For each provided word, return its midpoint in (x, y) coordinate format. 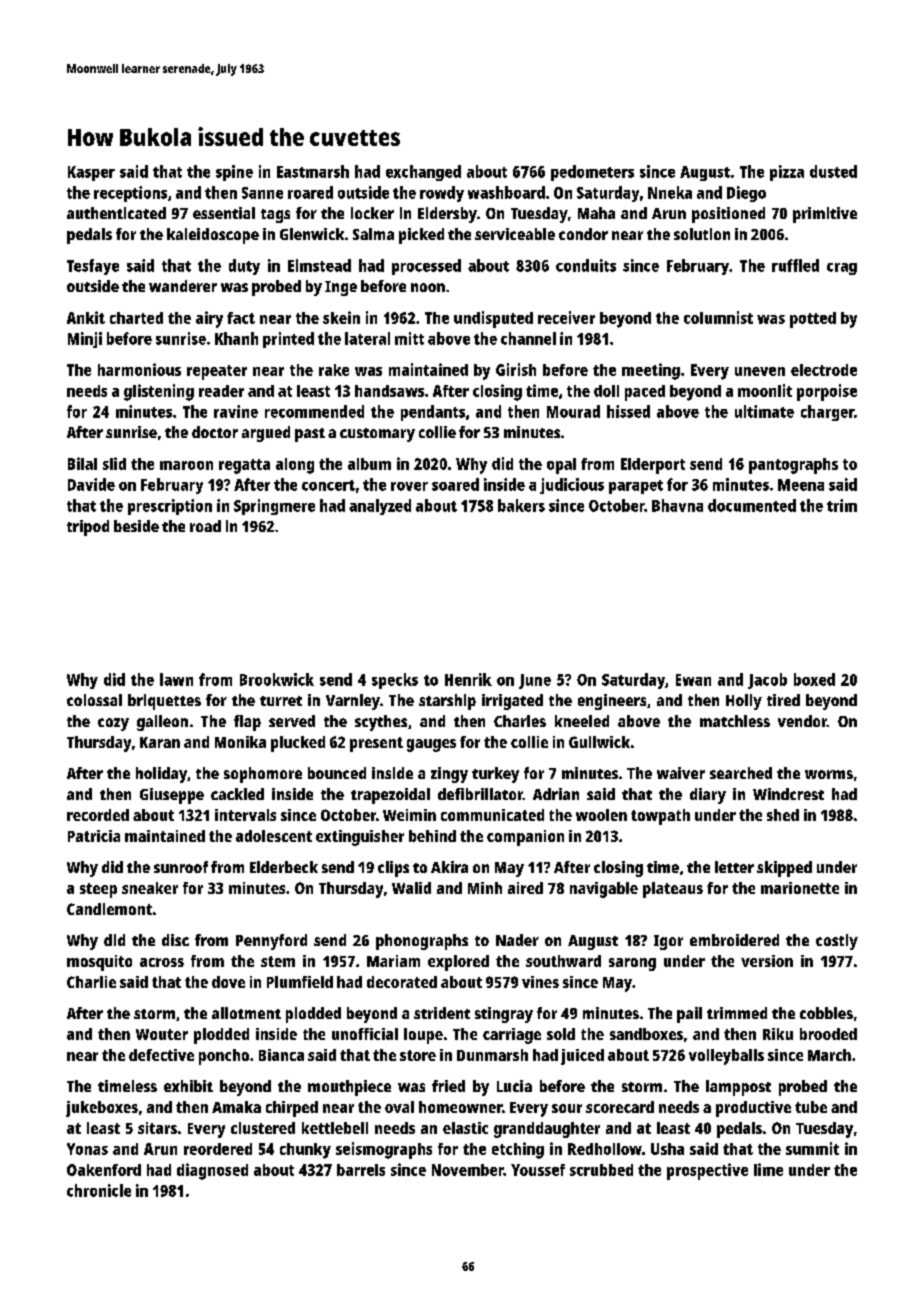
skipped (784, 869)
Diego (746, 194)
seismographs (384, 1150)
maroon (186, 465)
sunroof (181, 867)
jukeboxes (102, 1109)
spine (234, 173)
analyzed (380, 507)
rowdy (442, 194)
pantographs (793, 466)
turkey (495, 775)
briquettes (164, 702)
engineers (612, 702)
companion (525, 838)
